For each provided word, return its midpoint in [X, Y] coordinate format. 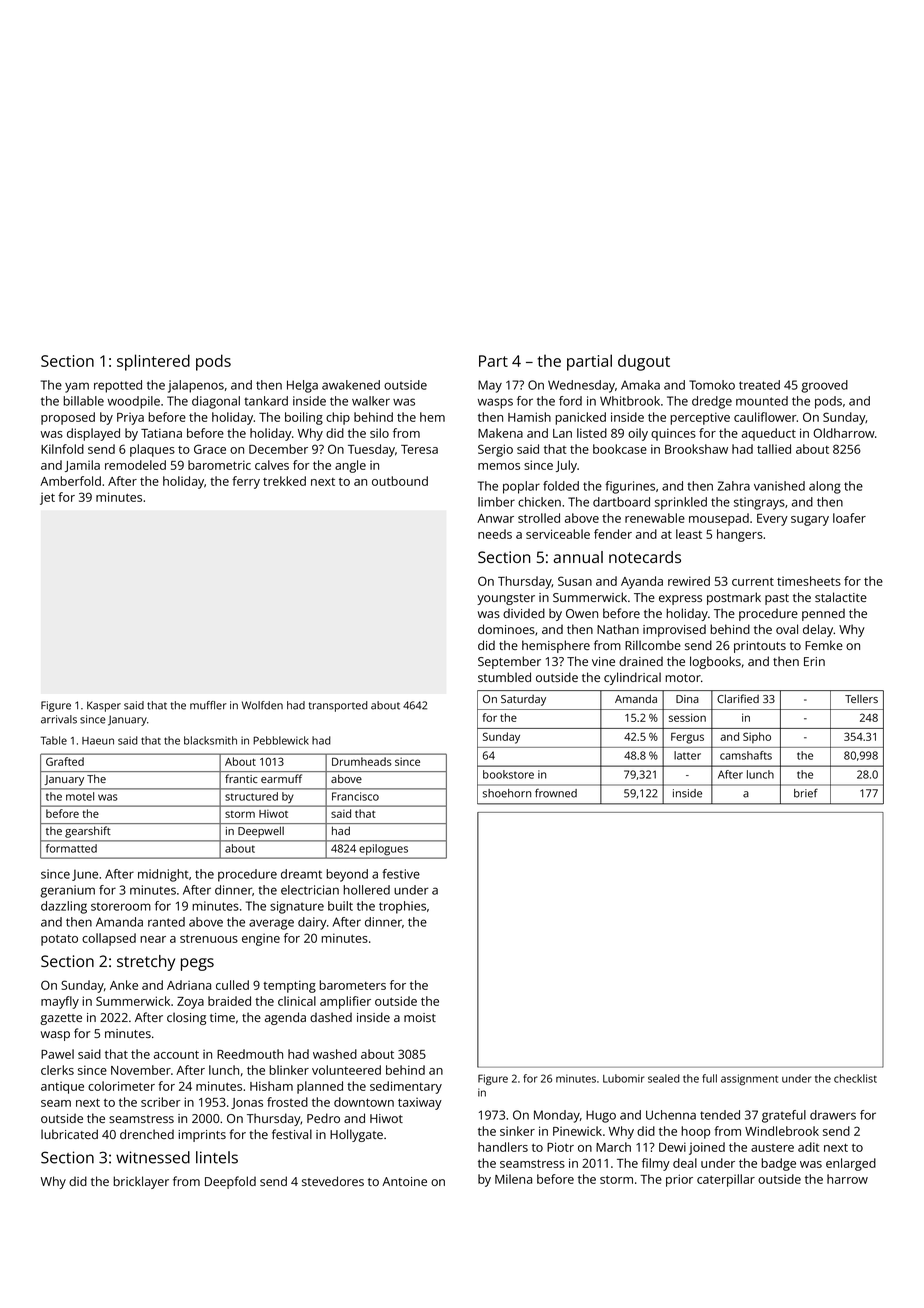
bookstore [508, 774]
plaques [152, 450]
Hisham [271, 1086]
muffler [208, 705]
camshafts [746, 755]
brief [806, 793]
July [566, 466]
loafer [849, 518]
